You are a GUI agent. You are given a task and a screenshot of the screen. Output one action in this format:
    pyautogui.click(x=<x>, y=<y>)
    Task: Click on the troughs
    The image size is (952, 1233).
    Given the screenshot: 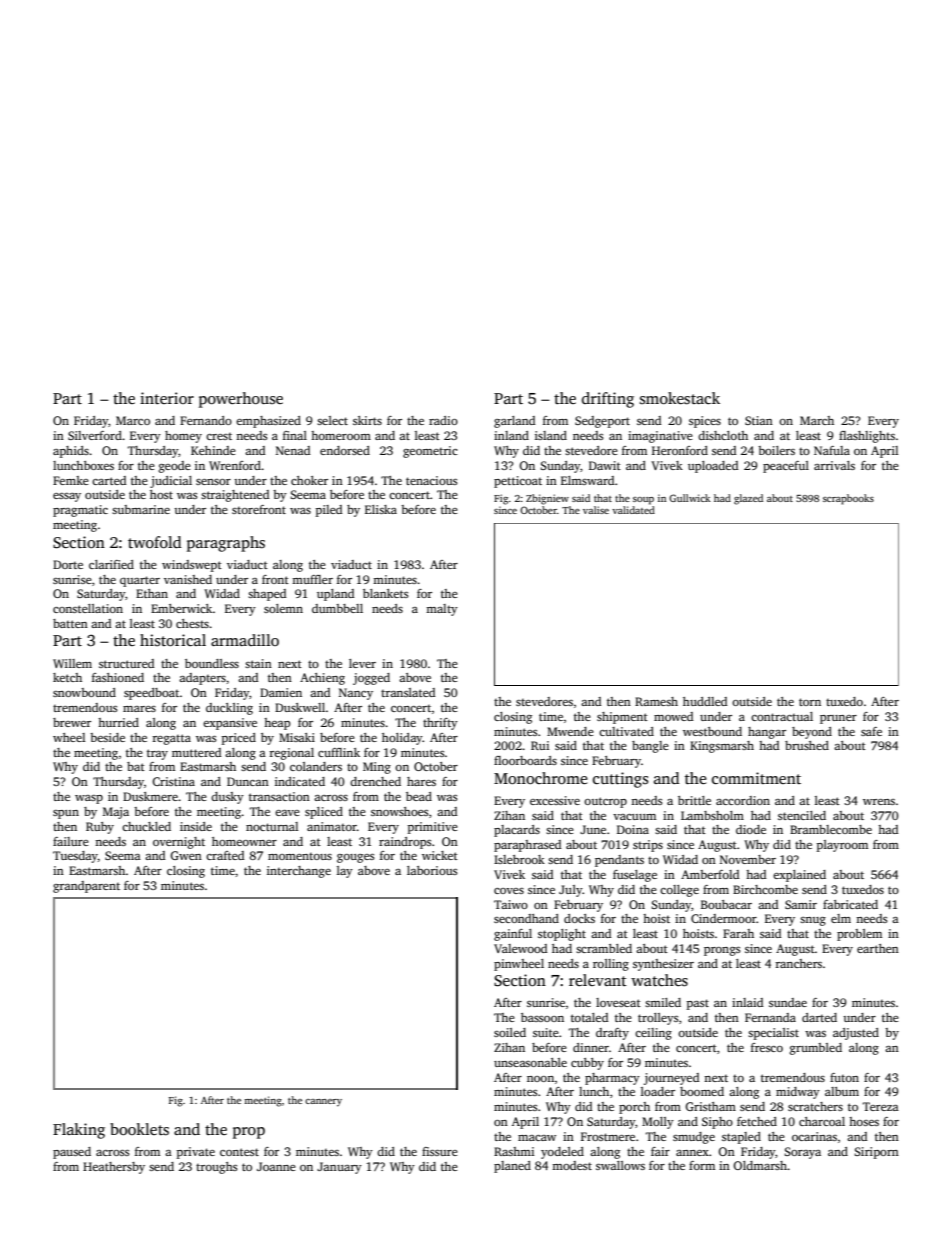 What is the action you would take?
    pyautogui.click(x=217, y=1168)
